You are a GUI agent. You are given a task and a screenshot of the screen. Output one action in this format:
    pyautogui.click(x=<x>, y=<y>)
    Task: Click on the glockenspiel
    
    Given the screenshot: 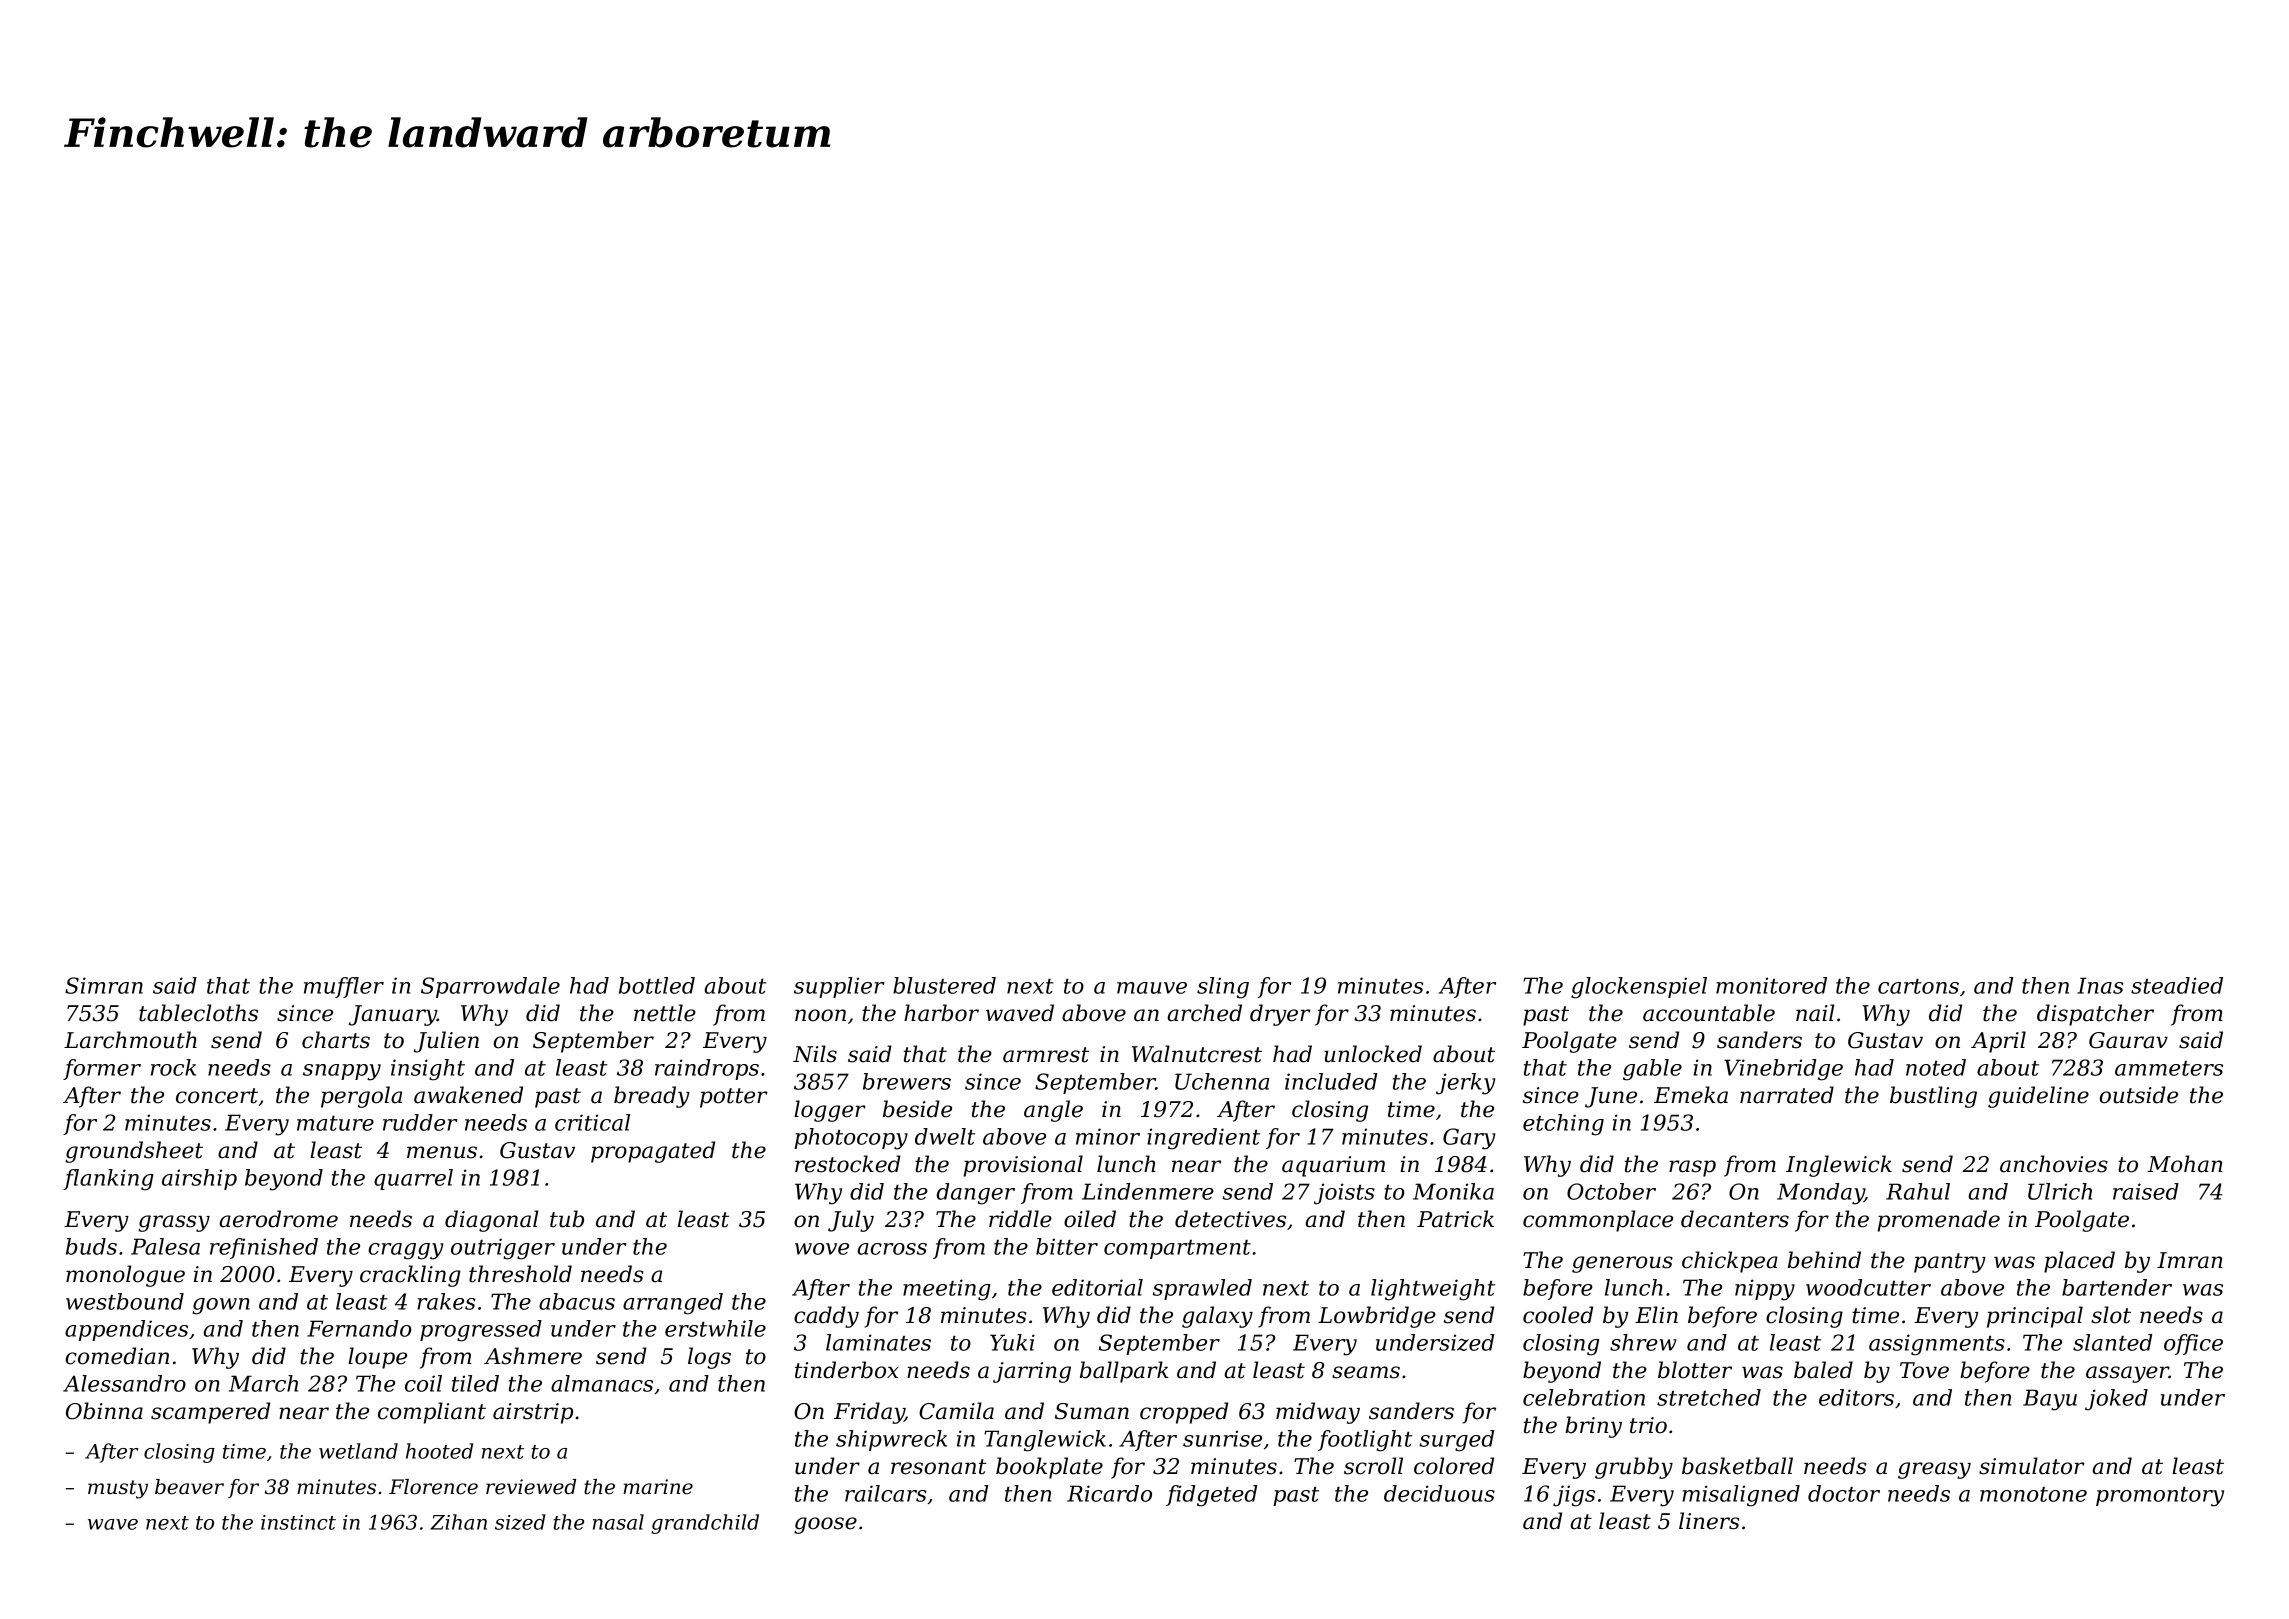 What is the action you would take?
    pyautogui.click(x=1639, y=988)
